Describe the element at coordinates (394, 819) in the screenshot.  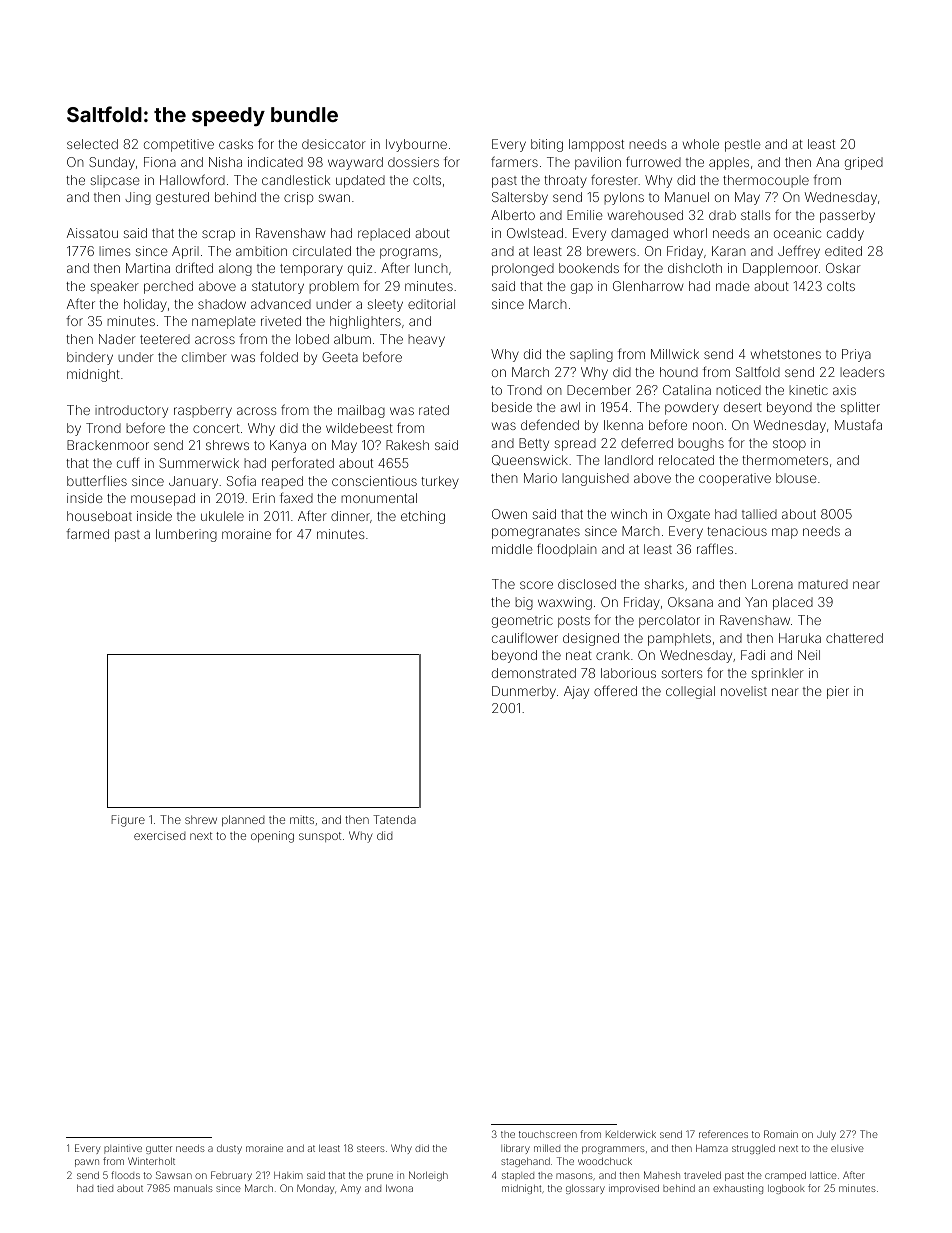
I see `Tatenda` at that location.
